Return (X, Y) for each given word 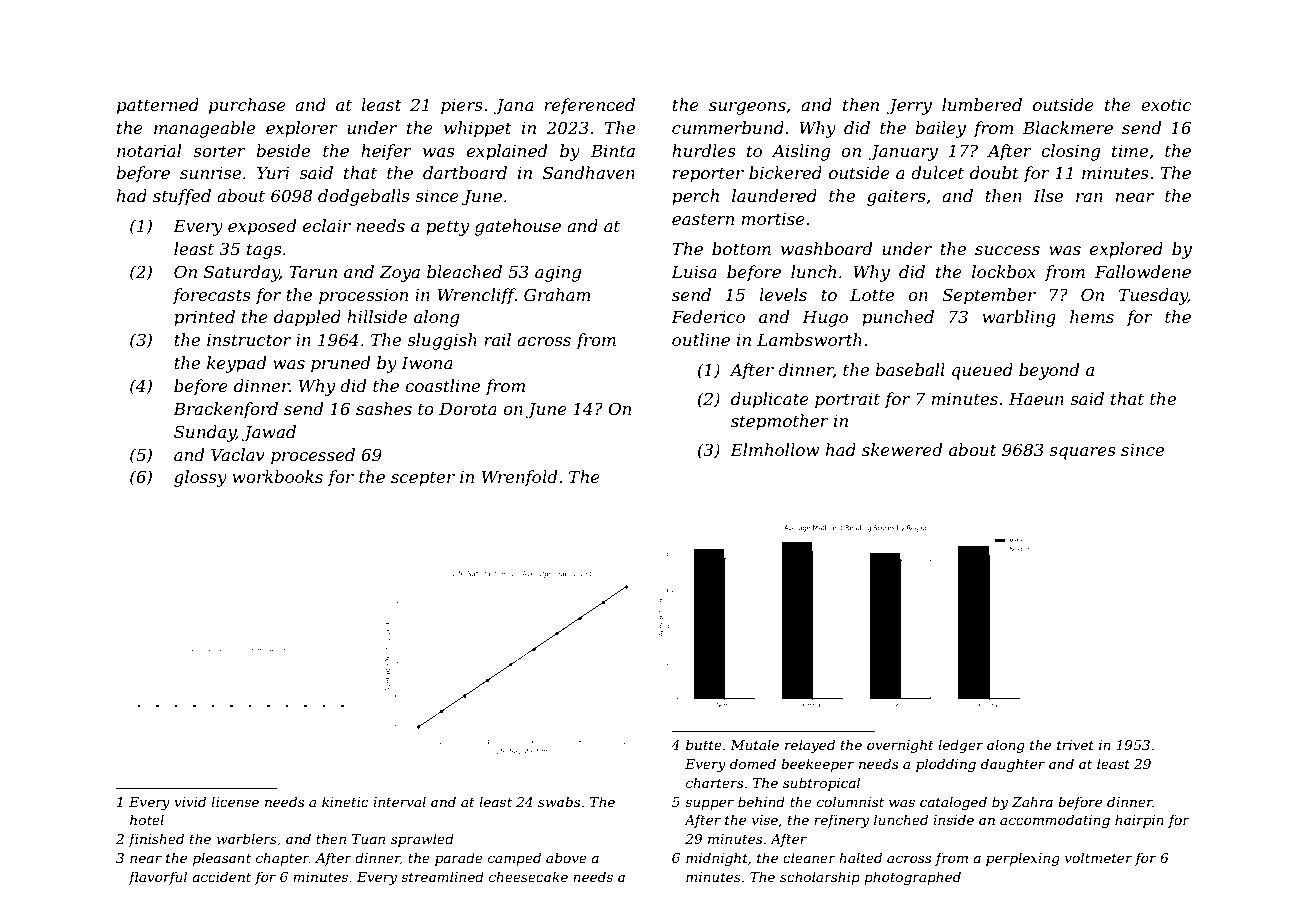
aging (558, 274)
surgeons (747, 108)
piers (462, 107)
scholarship (820, 878)
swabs (559, 801)
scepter (423, 479)
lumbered (982, 104)
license (235, 801)
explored (1126, 250)
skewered (902, 449)
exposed (262, 227)
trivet (1075, 745)
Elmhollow (774, 449)
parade (459, 859)
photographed (912, 878)
